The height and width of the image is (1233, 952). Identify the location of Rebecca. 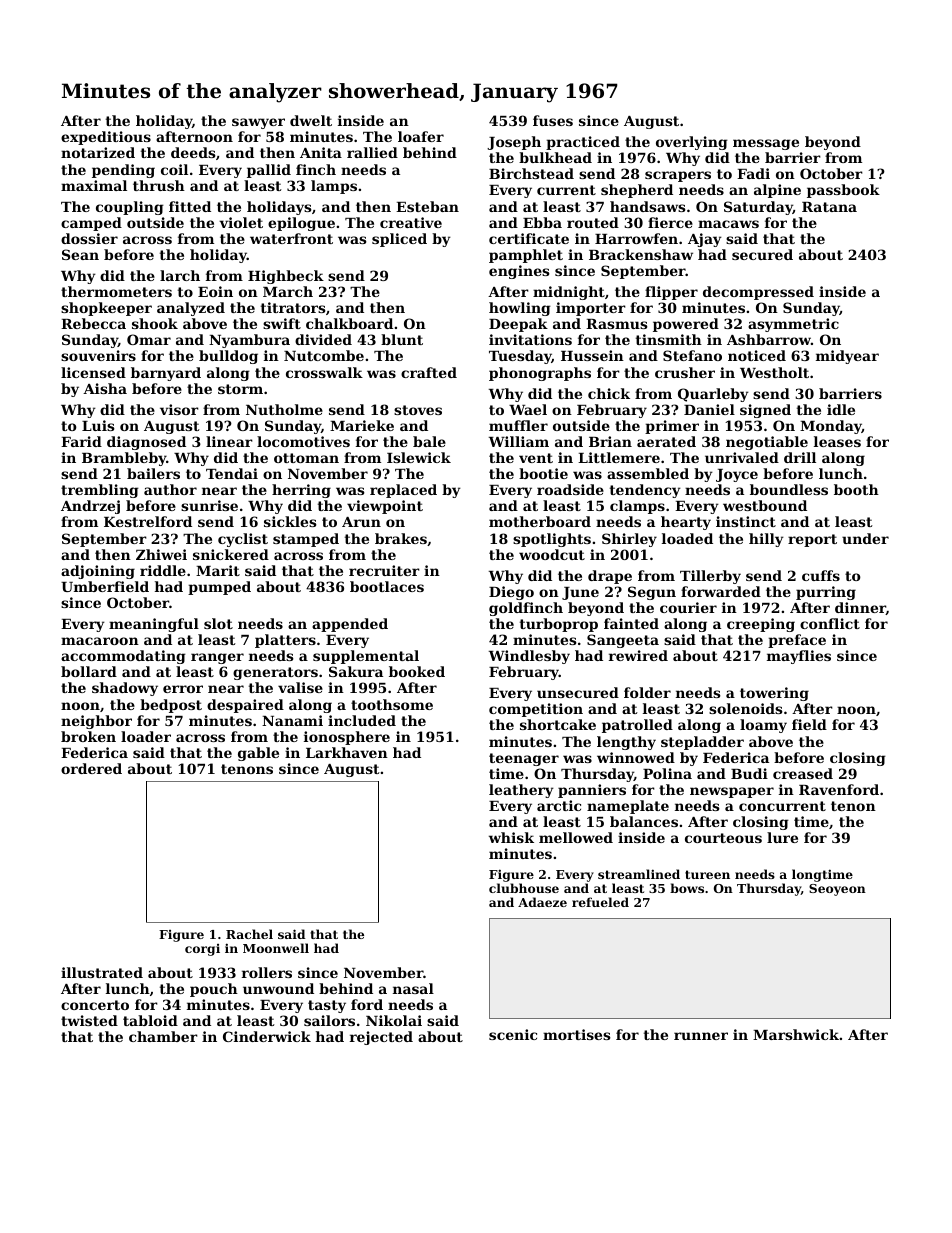
(93, 323).
